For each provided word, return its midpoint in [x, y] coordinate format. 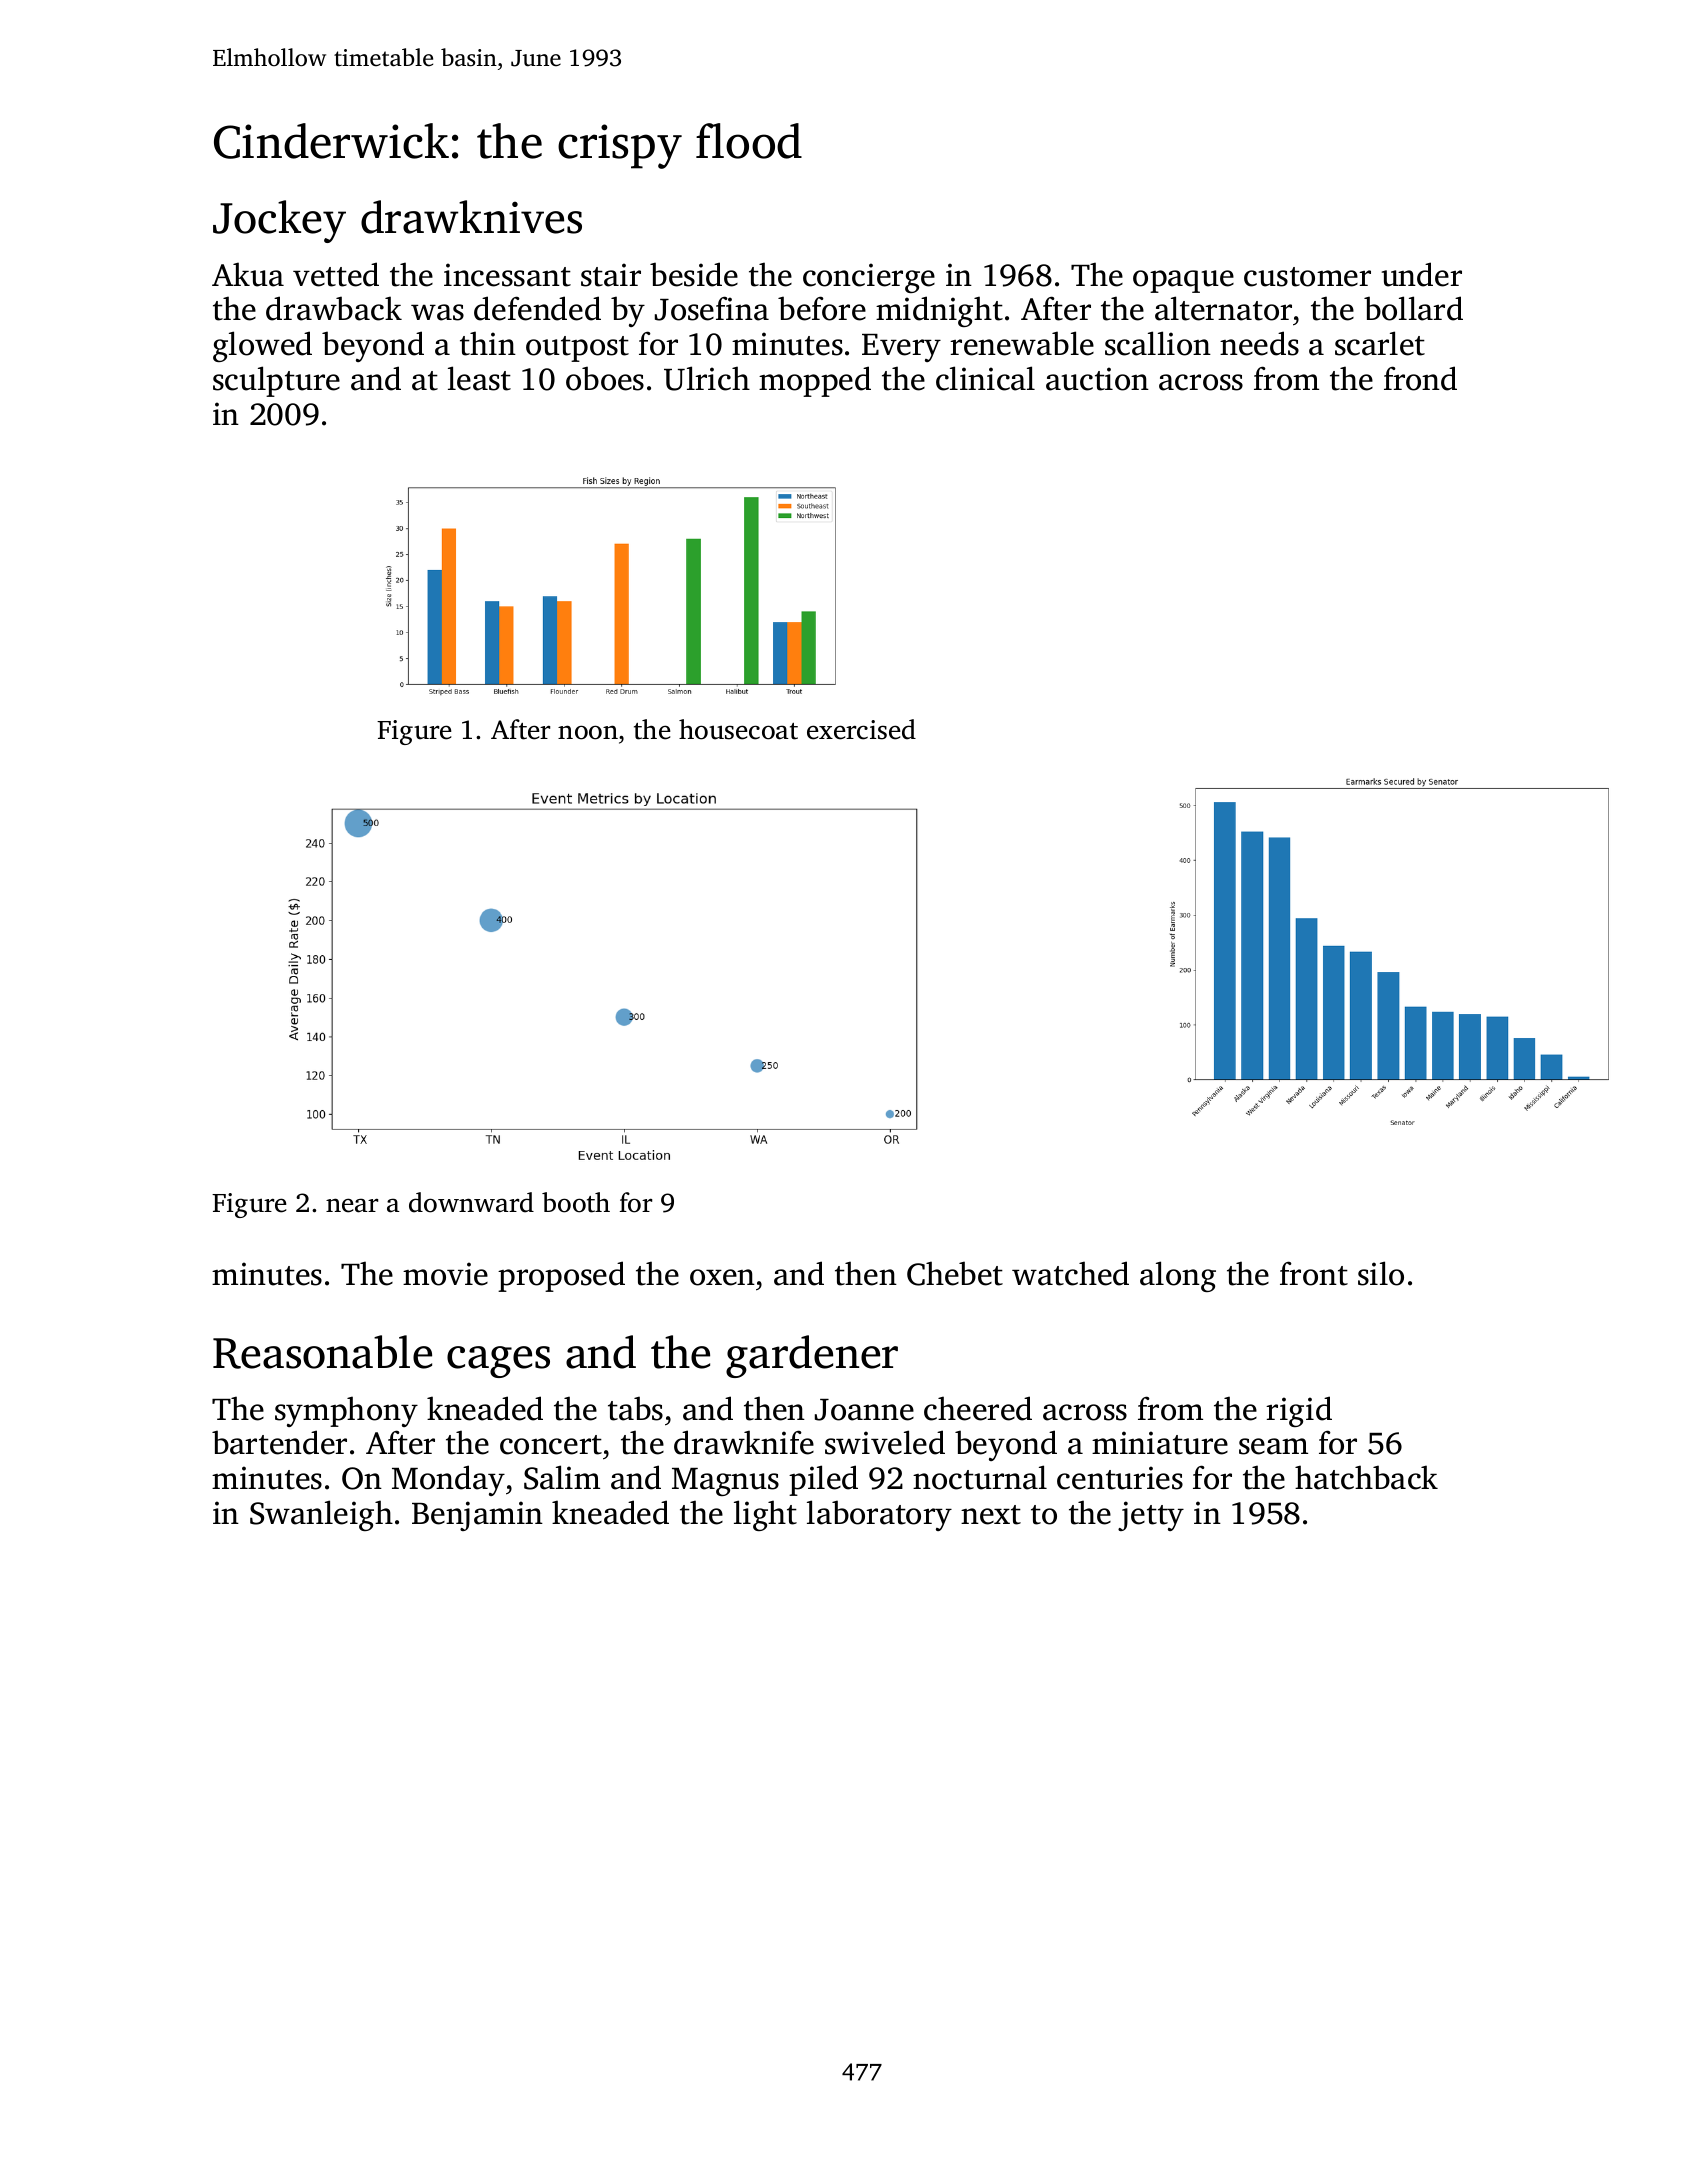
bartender [279, 1442]
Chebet [955, 1273]
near [352, 1205]
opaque [1183, 281]
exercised [861, 729]
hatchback [1366, 1477]
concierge [869, 278]
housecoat [738, 729]
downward [471, 1202]
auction [1097, 379]
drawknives [471, 217]
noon [588, 732]
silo [1381, 1273]
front [1314, 1273]
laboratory [879, 1515]
